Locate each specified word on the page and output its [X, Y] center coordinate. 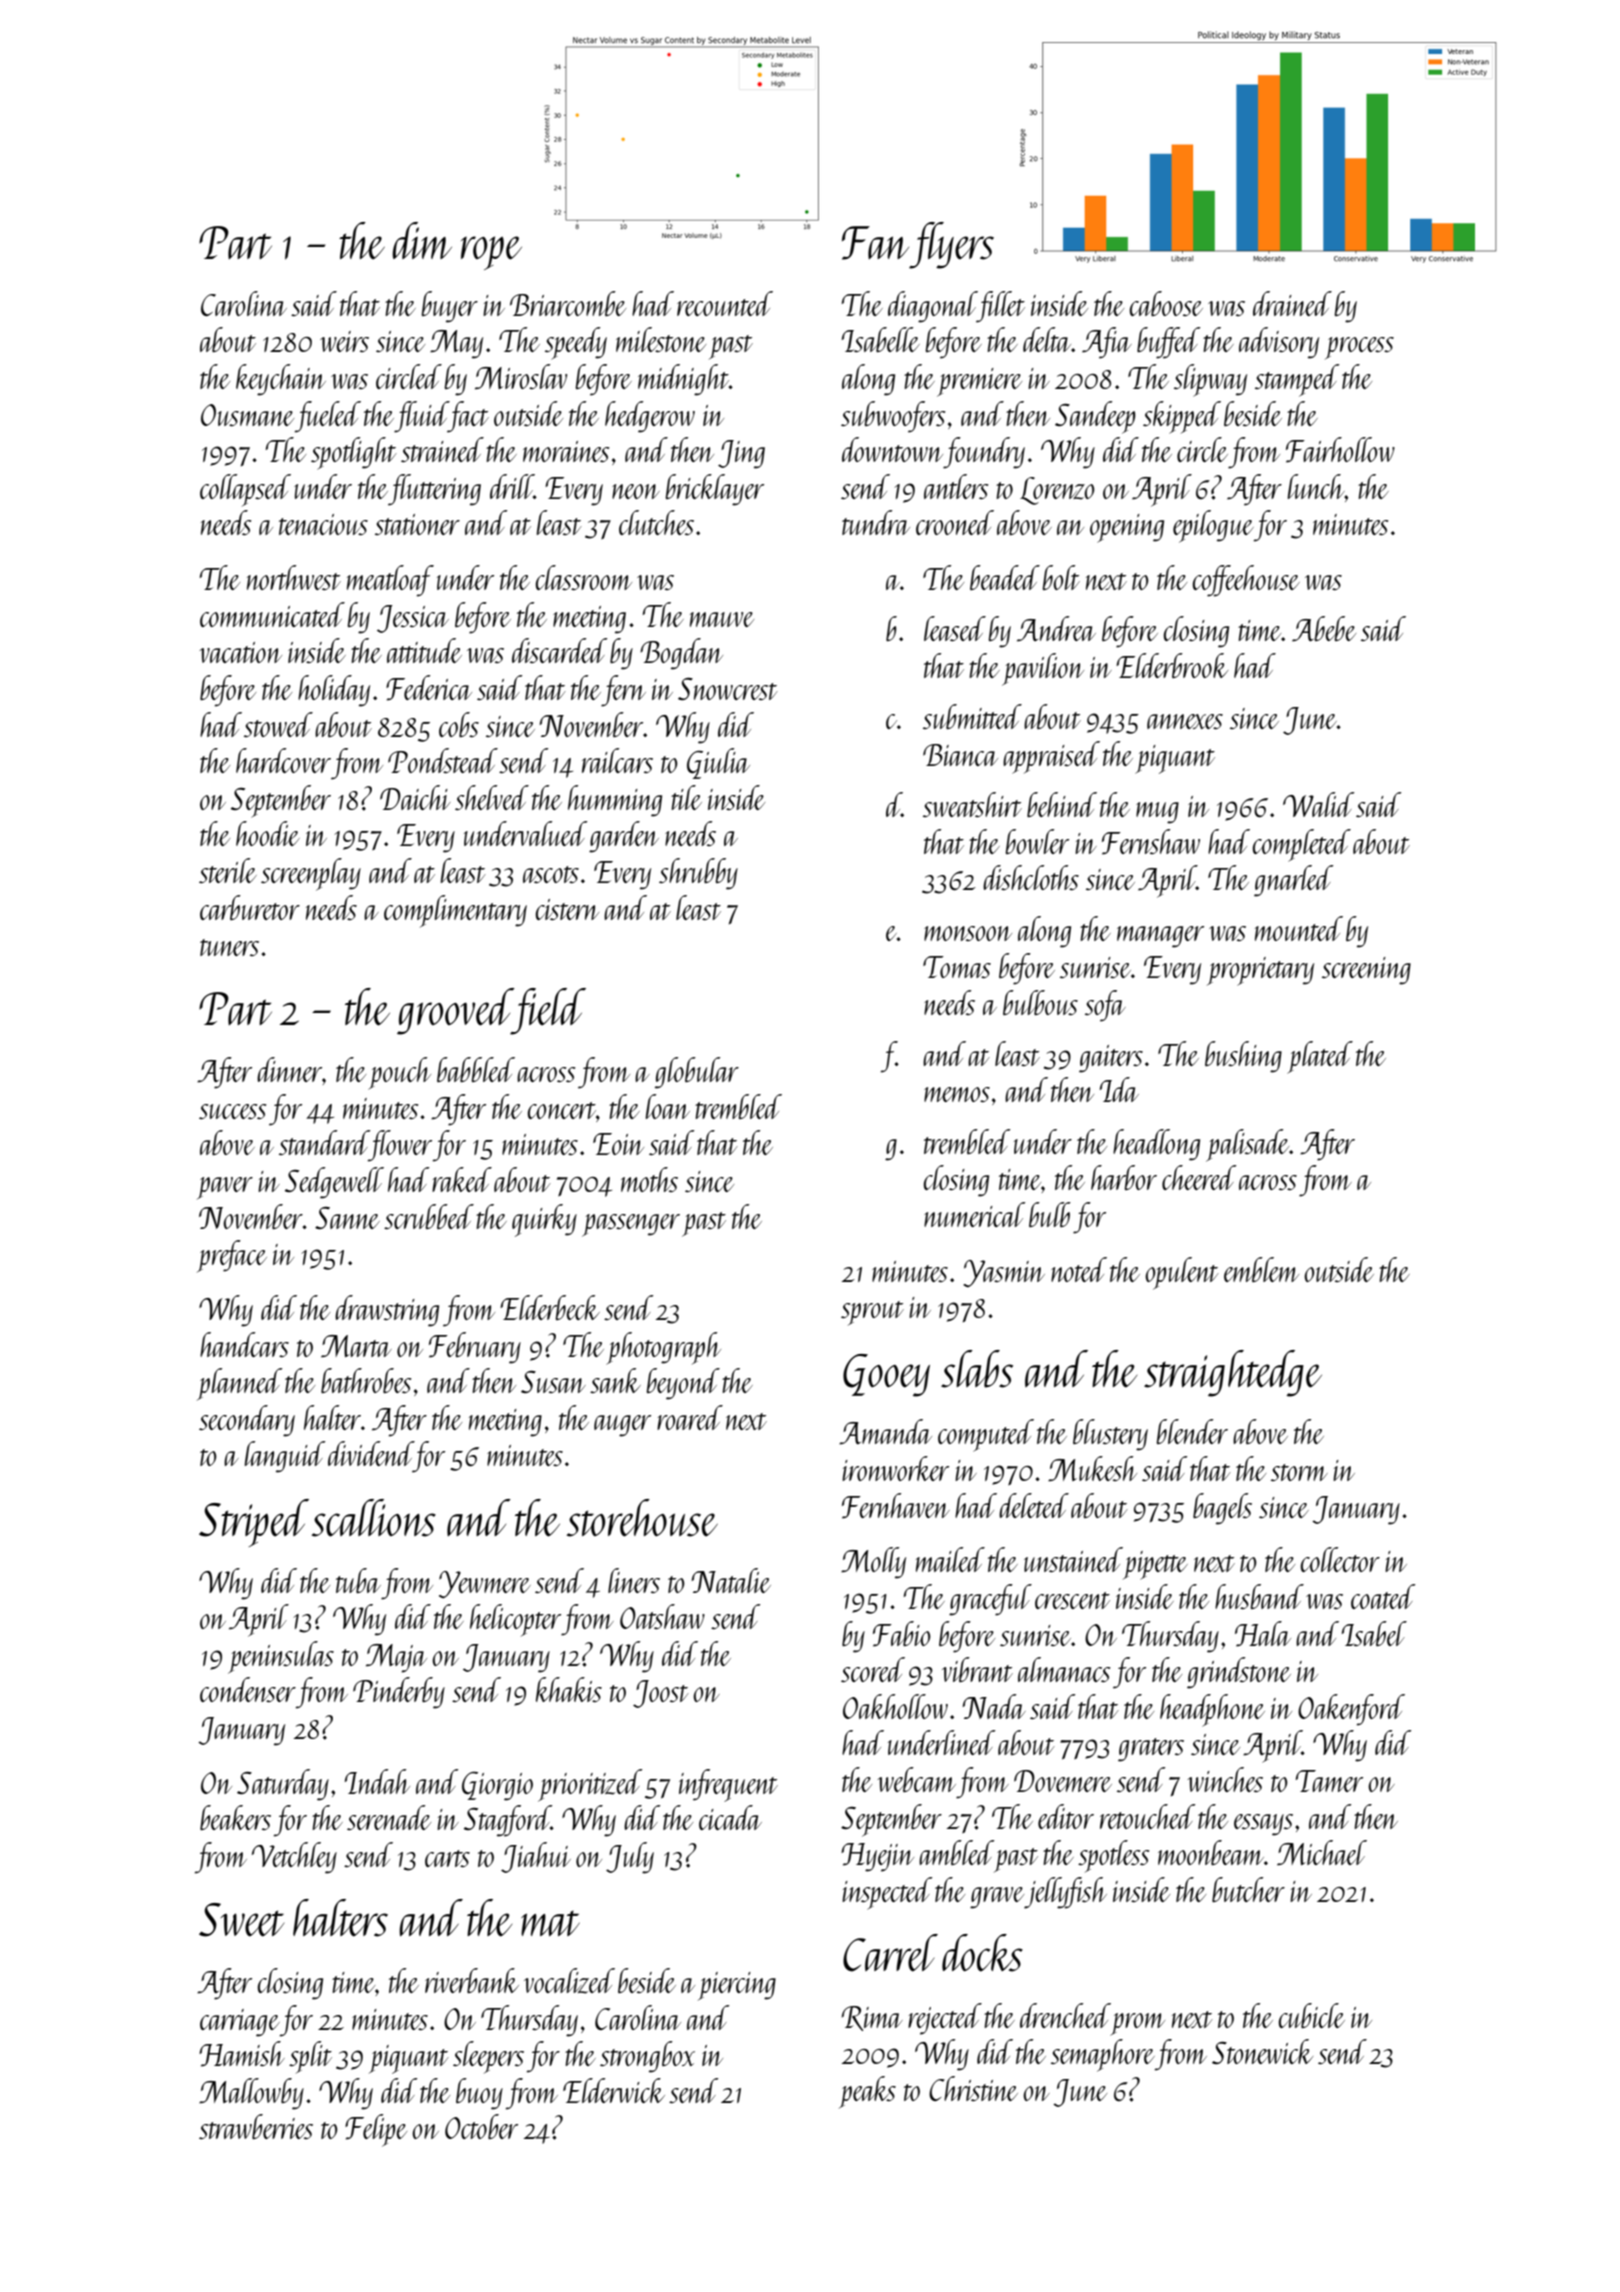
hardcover [283, 760]
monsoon [968, 933]
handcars [244, 1344]
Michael [1322, 1852]
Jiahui [536, 1857]
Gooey [886, 1375]
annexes [1185, 721]
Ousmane [247, 415]
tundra [876, 522]
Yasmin [1004, 1273]
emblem [1261, 1269]
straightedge [1233, 1373]
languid [285, 1457]
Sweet [241, 1920]
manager [1160, 937]
